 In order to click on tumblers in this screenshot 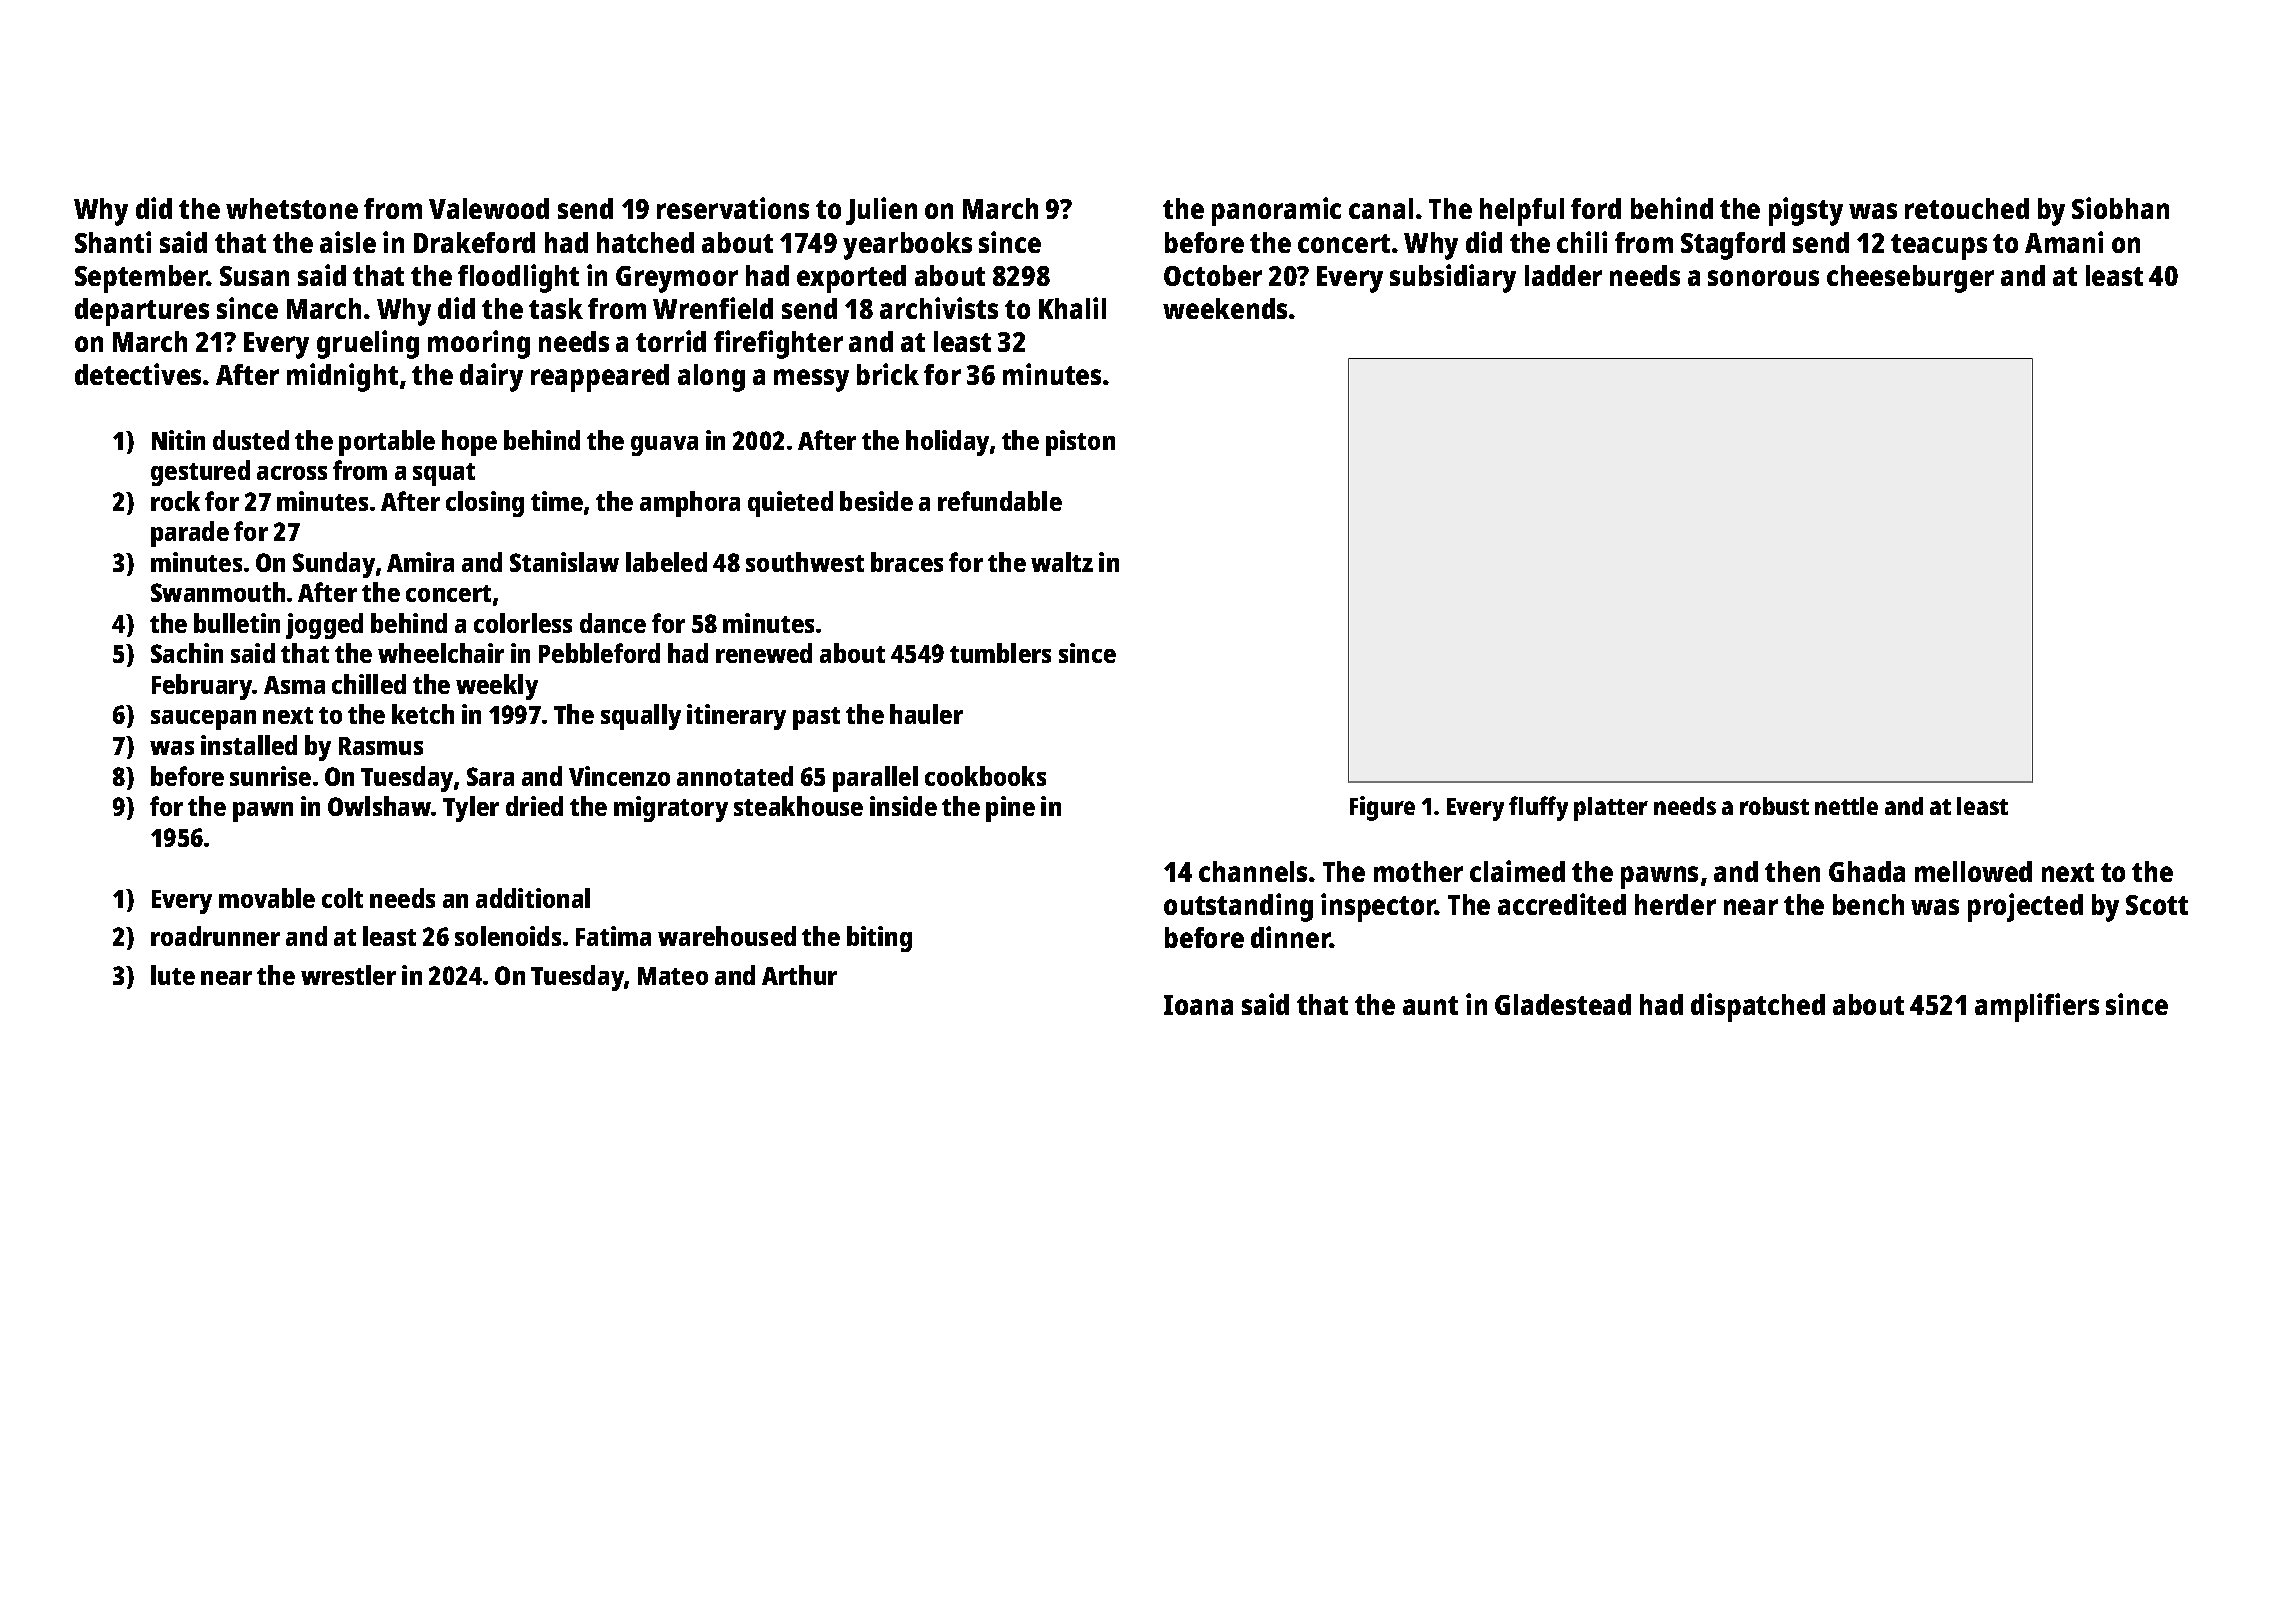, I will do `click(1000, 653)`.
